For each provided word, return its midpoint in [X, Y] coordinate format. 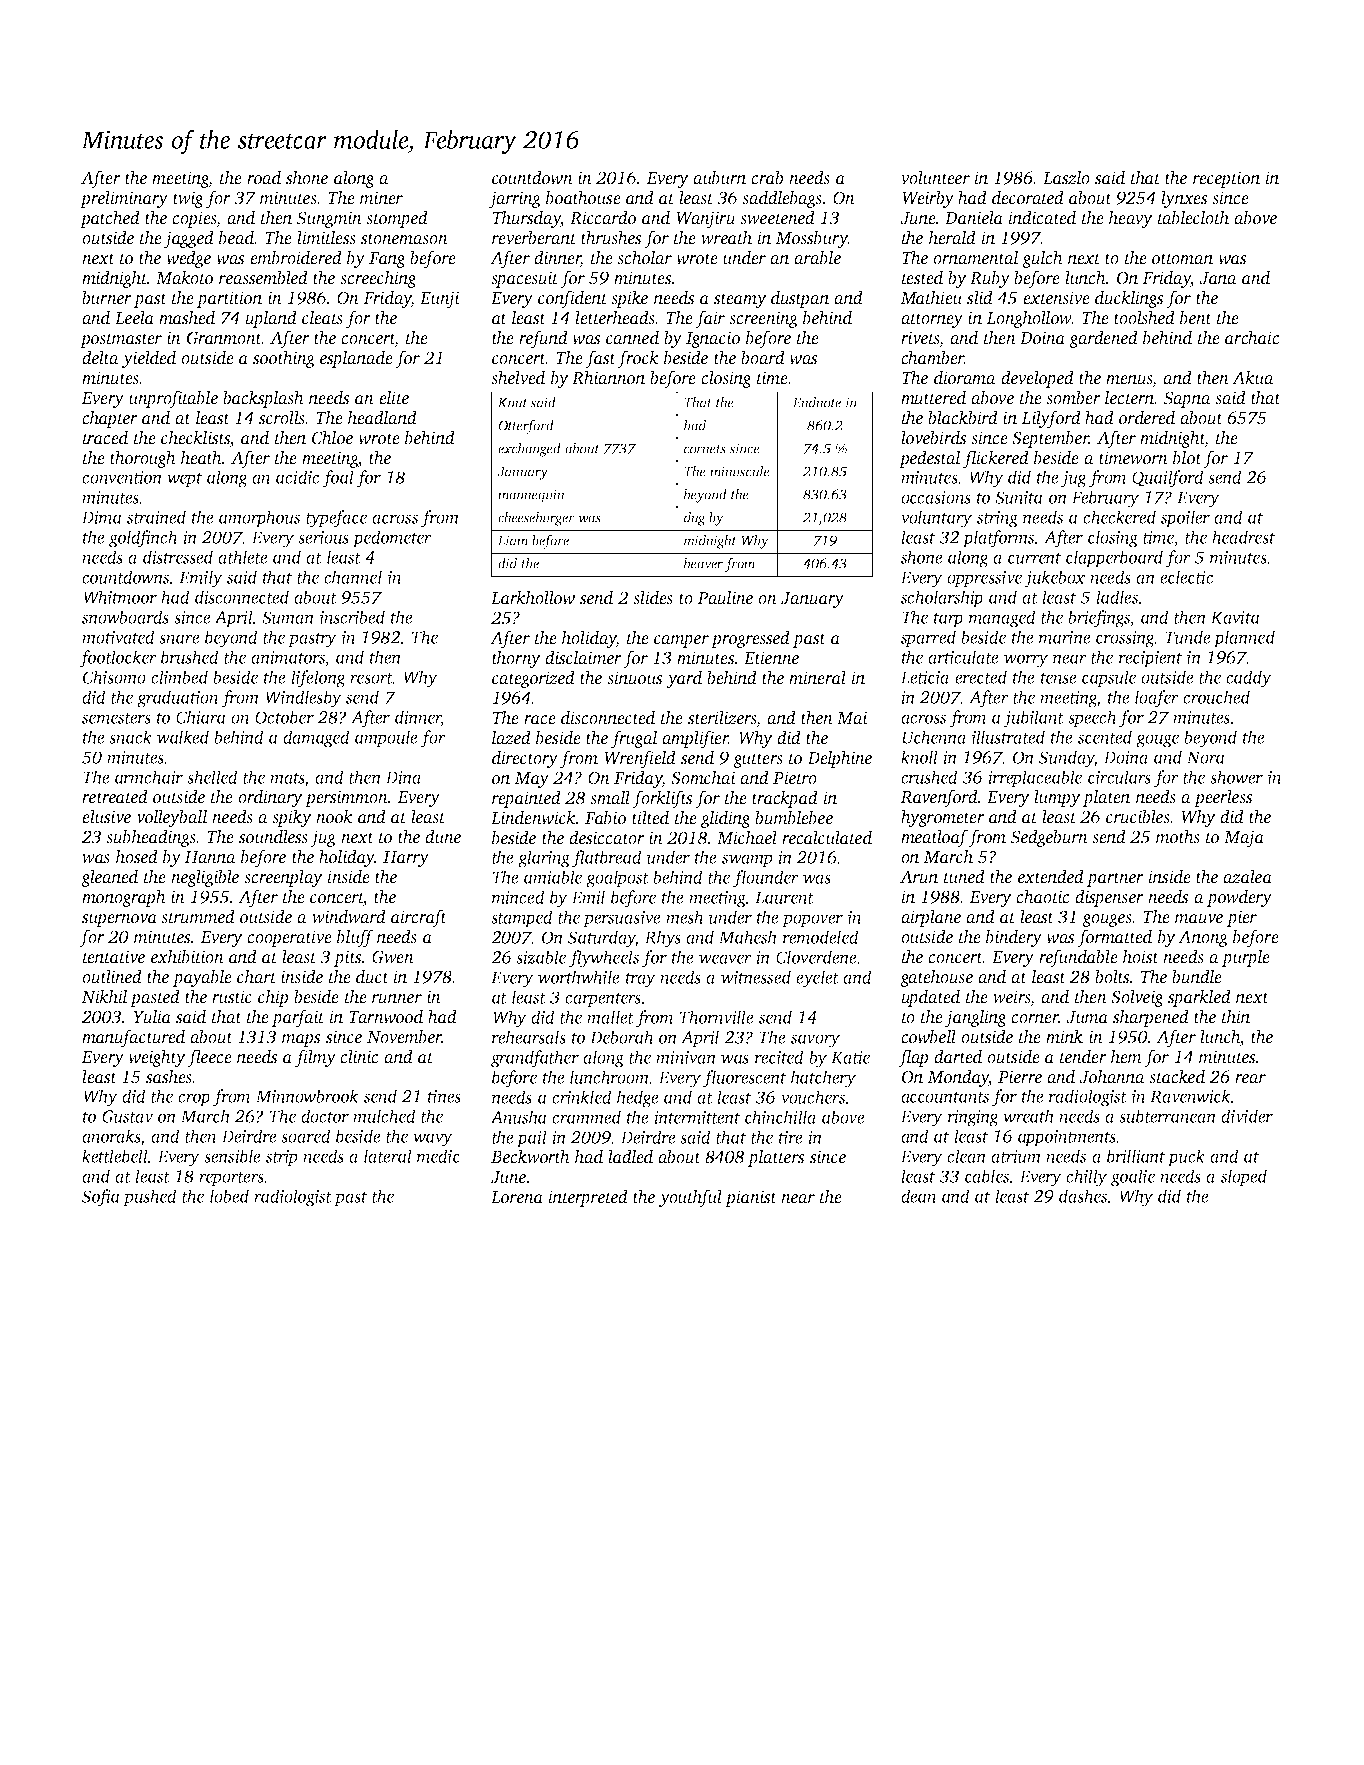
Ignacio [713, 339]
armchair [149, 777]
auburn [719, 178]
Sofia [101, 1198]
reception [1226, 179]
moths [1178, 837]
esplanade [356, 359]
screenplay [283, 878]
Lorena [517, 1197]
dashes [1083, 1196]
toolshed [1144, 318]
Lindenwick [533, 818]
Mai [852, 718]
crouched [1216, 697]
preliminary [124, 199]
